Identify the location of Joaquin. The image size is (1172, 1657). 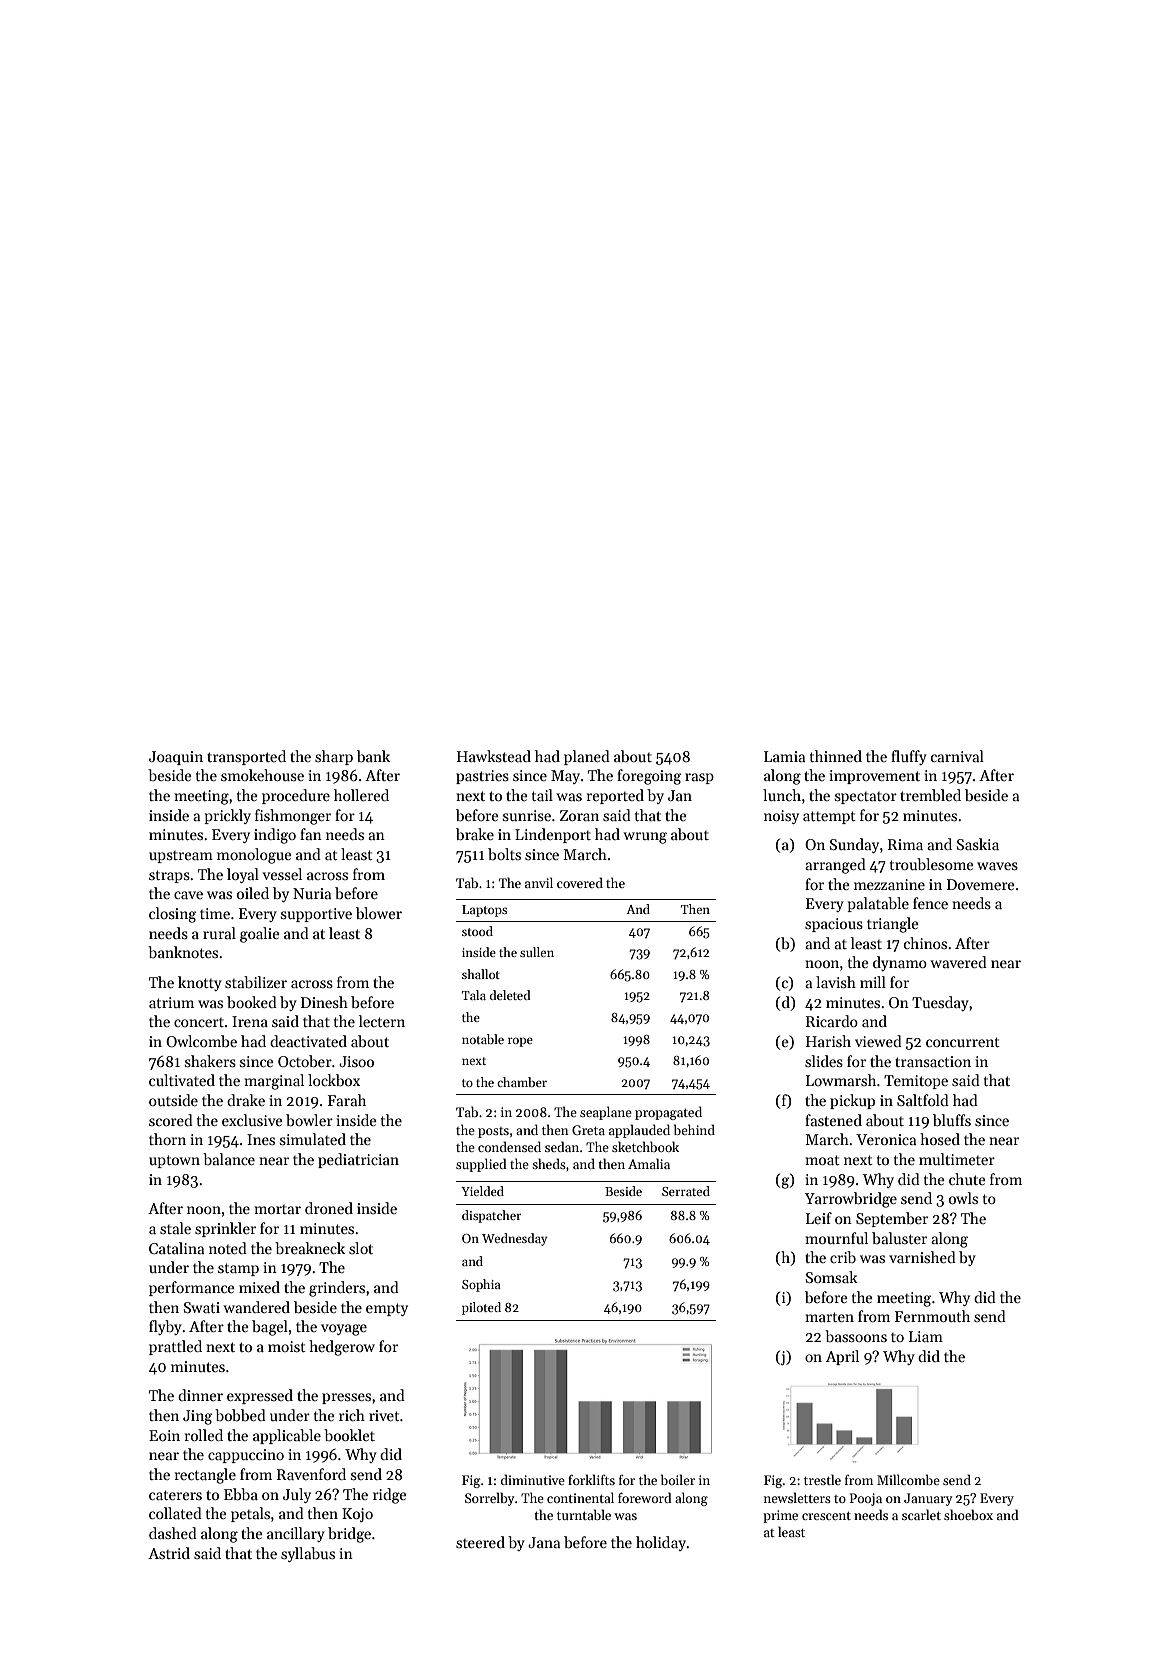
(176, 758).
